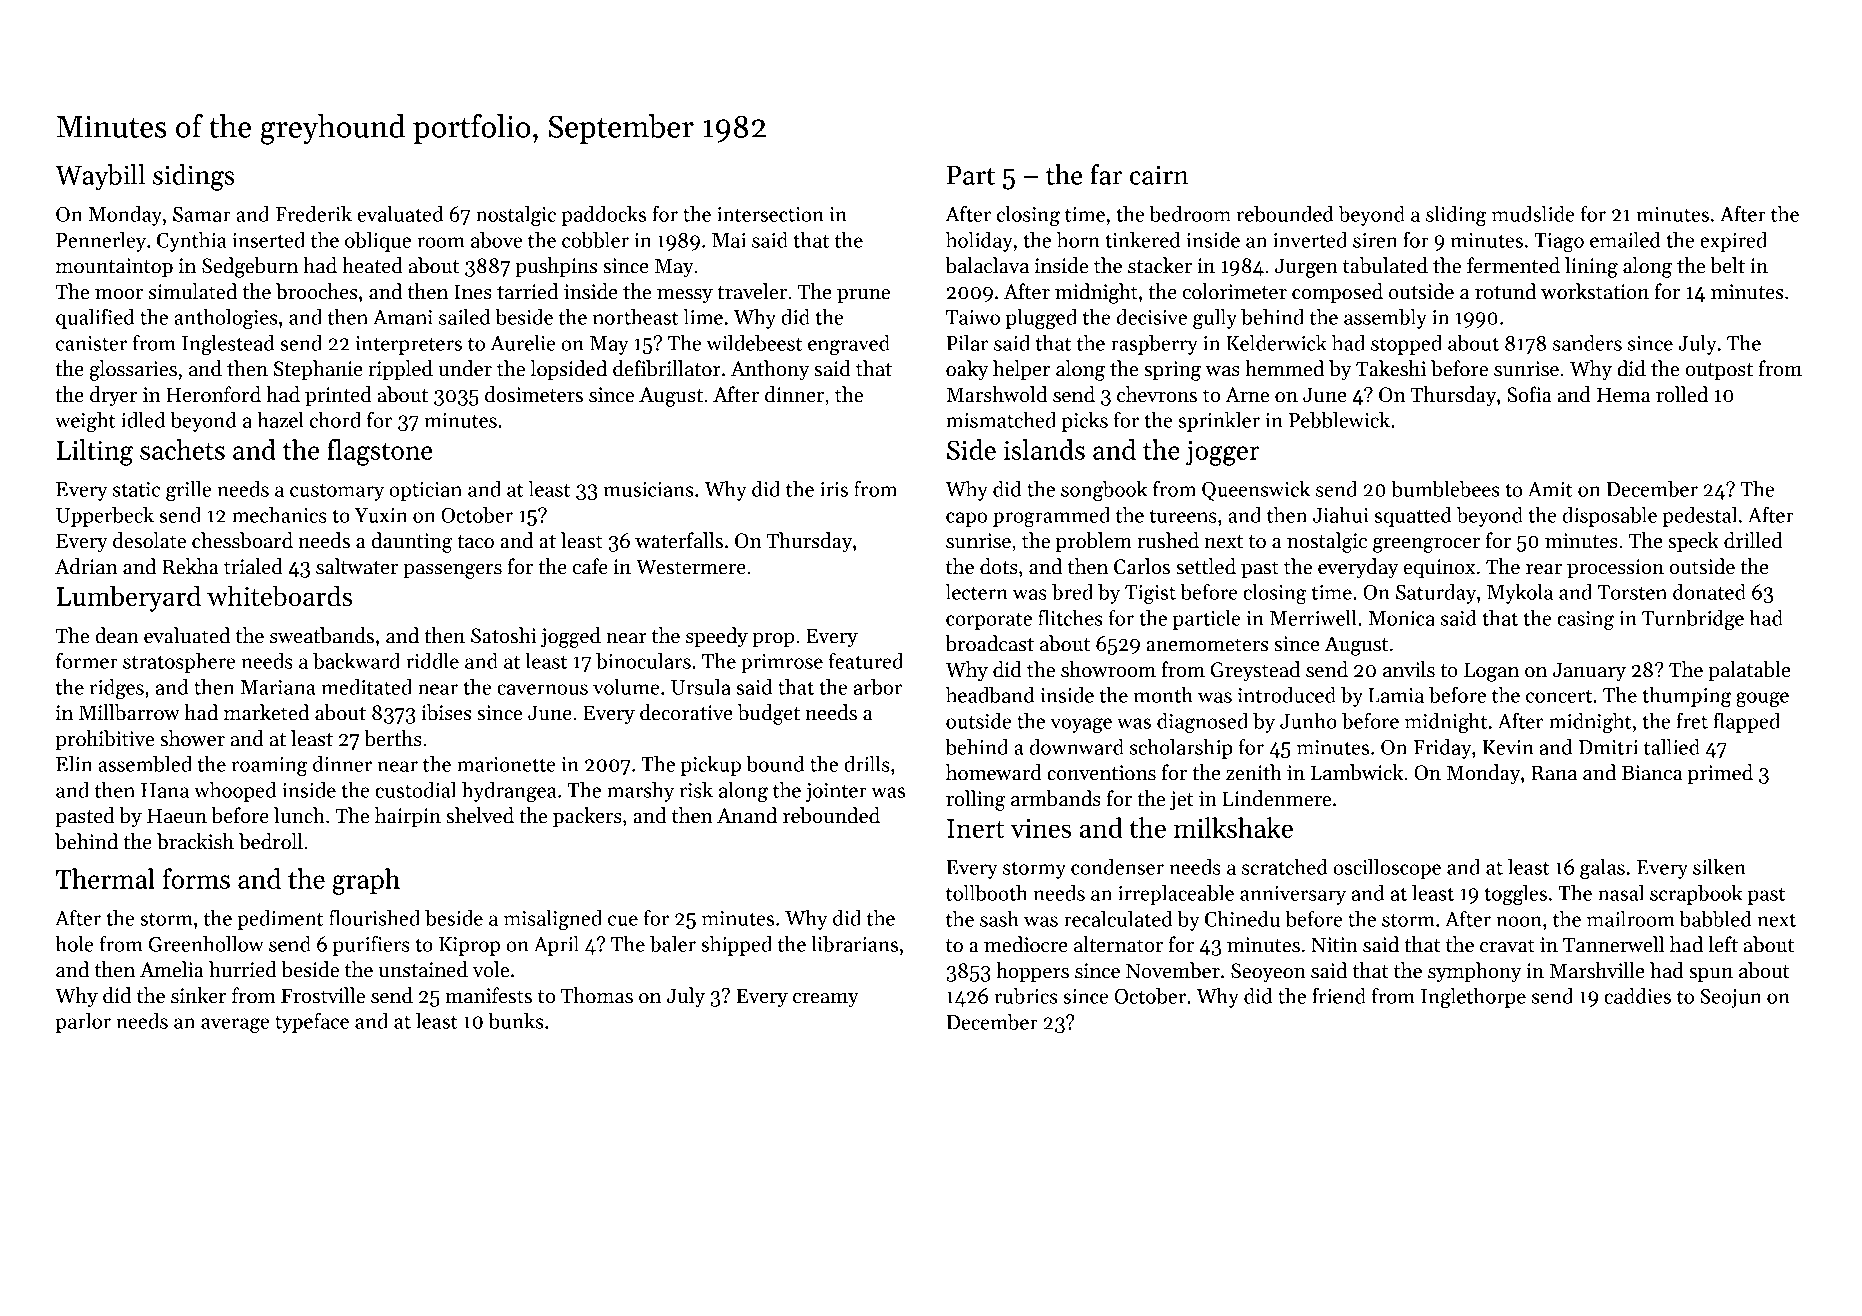 The width and height of the document is (1862, 1316). What do you see at coordinates (194, 177) in the document?
I see `sidings` at bounding box center [194, 177].
